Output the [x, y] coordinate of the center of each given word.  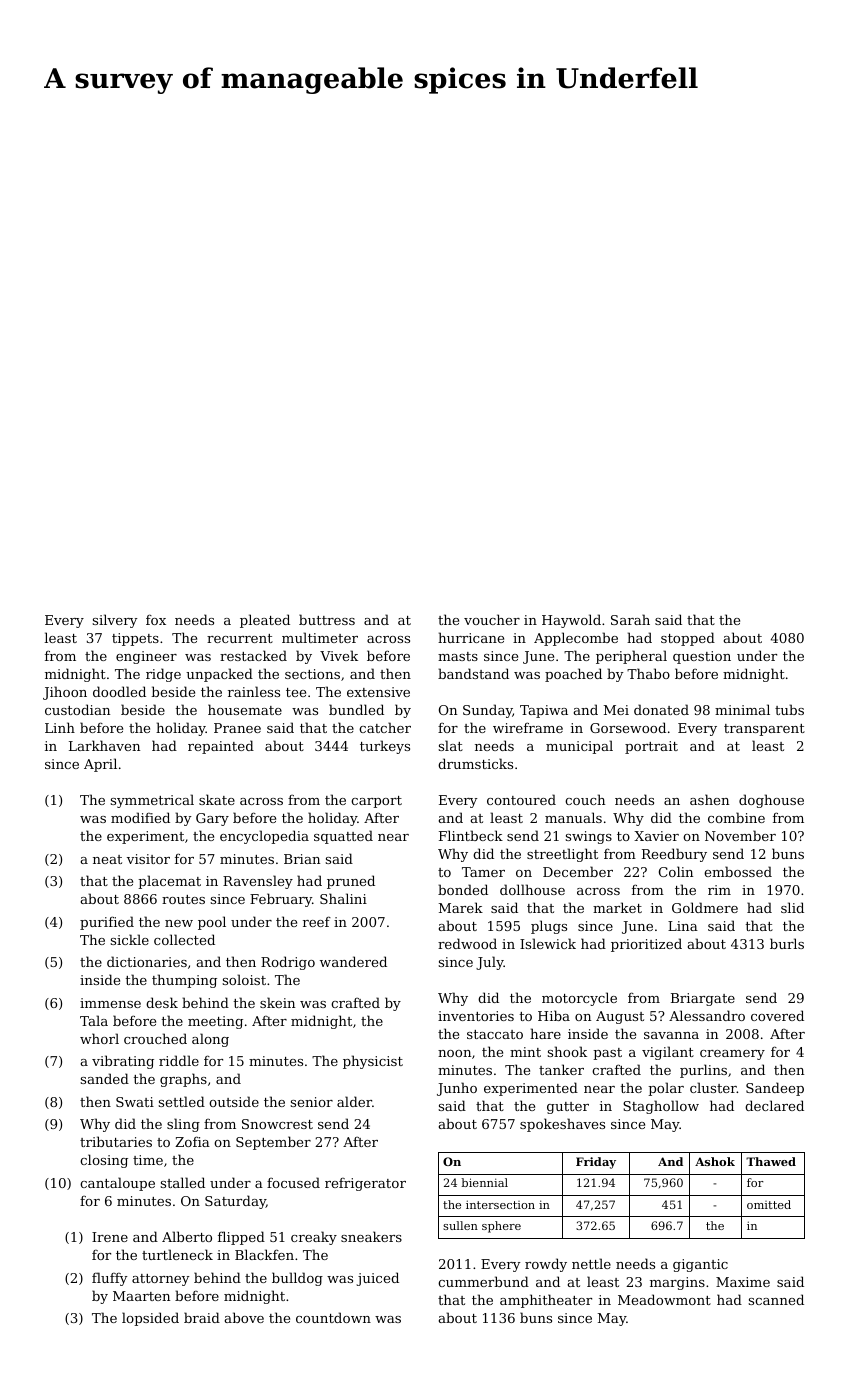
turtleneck [177, 1254]
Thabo [648, 673]
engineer [146, 657]
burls [787, 943]
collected [184, 939]
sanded [104, 1078]
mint [525, 1052]
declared [774, 1105]
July [490, 963]
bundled [356, 709]
